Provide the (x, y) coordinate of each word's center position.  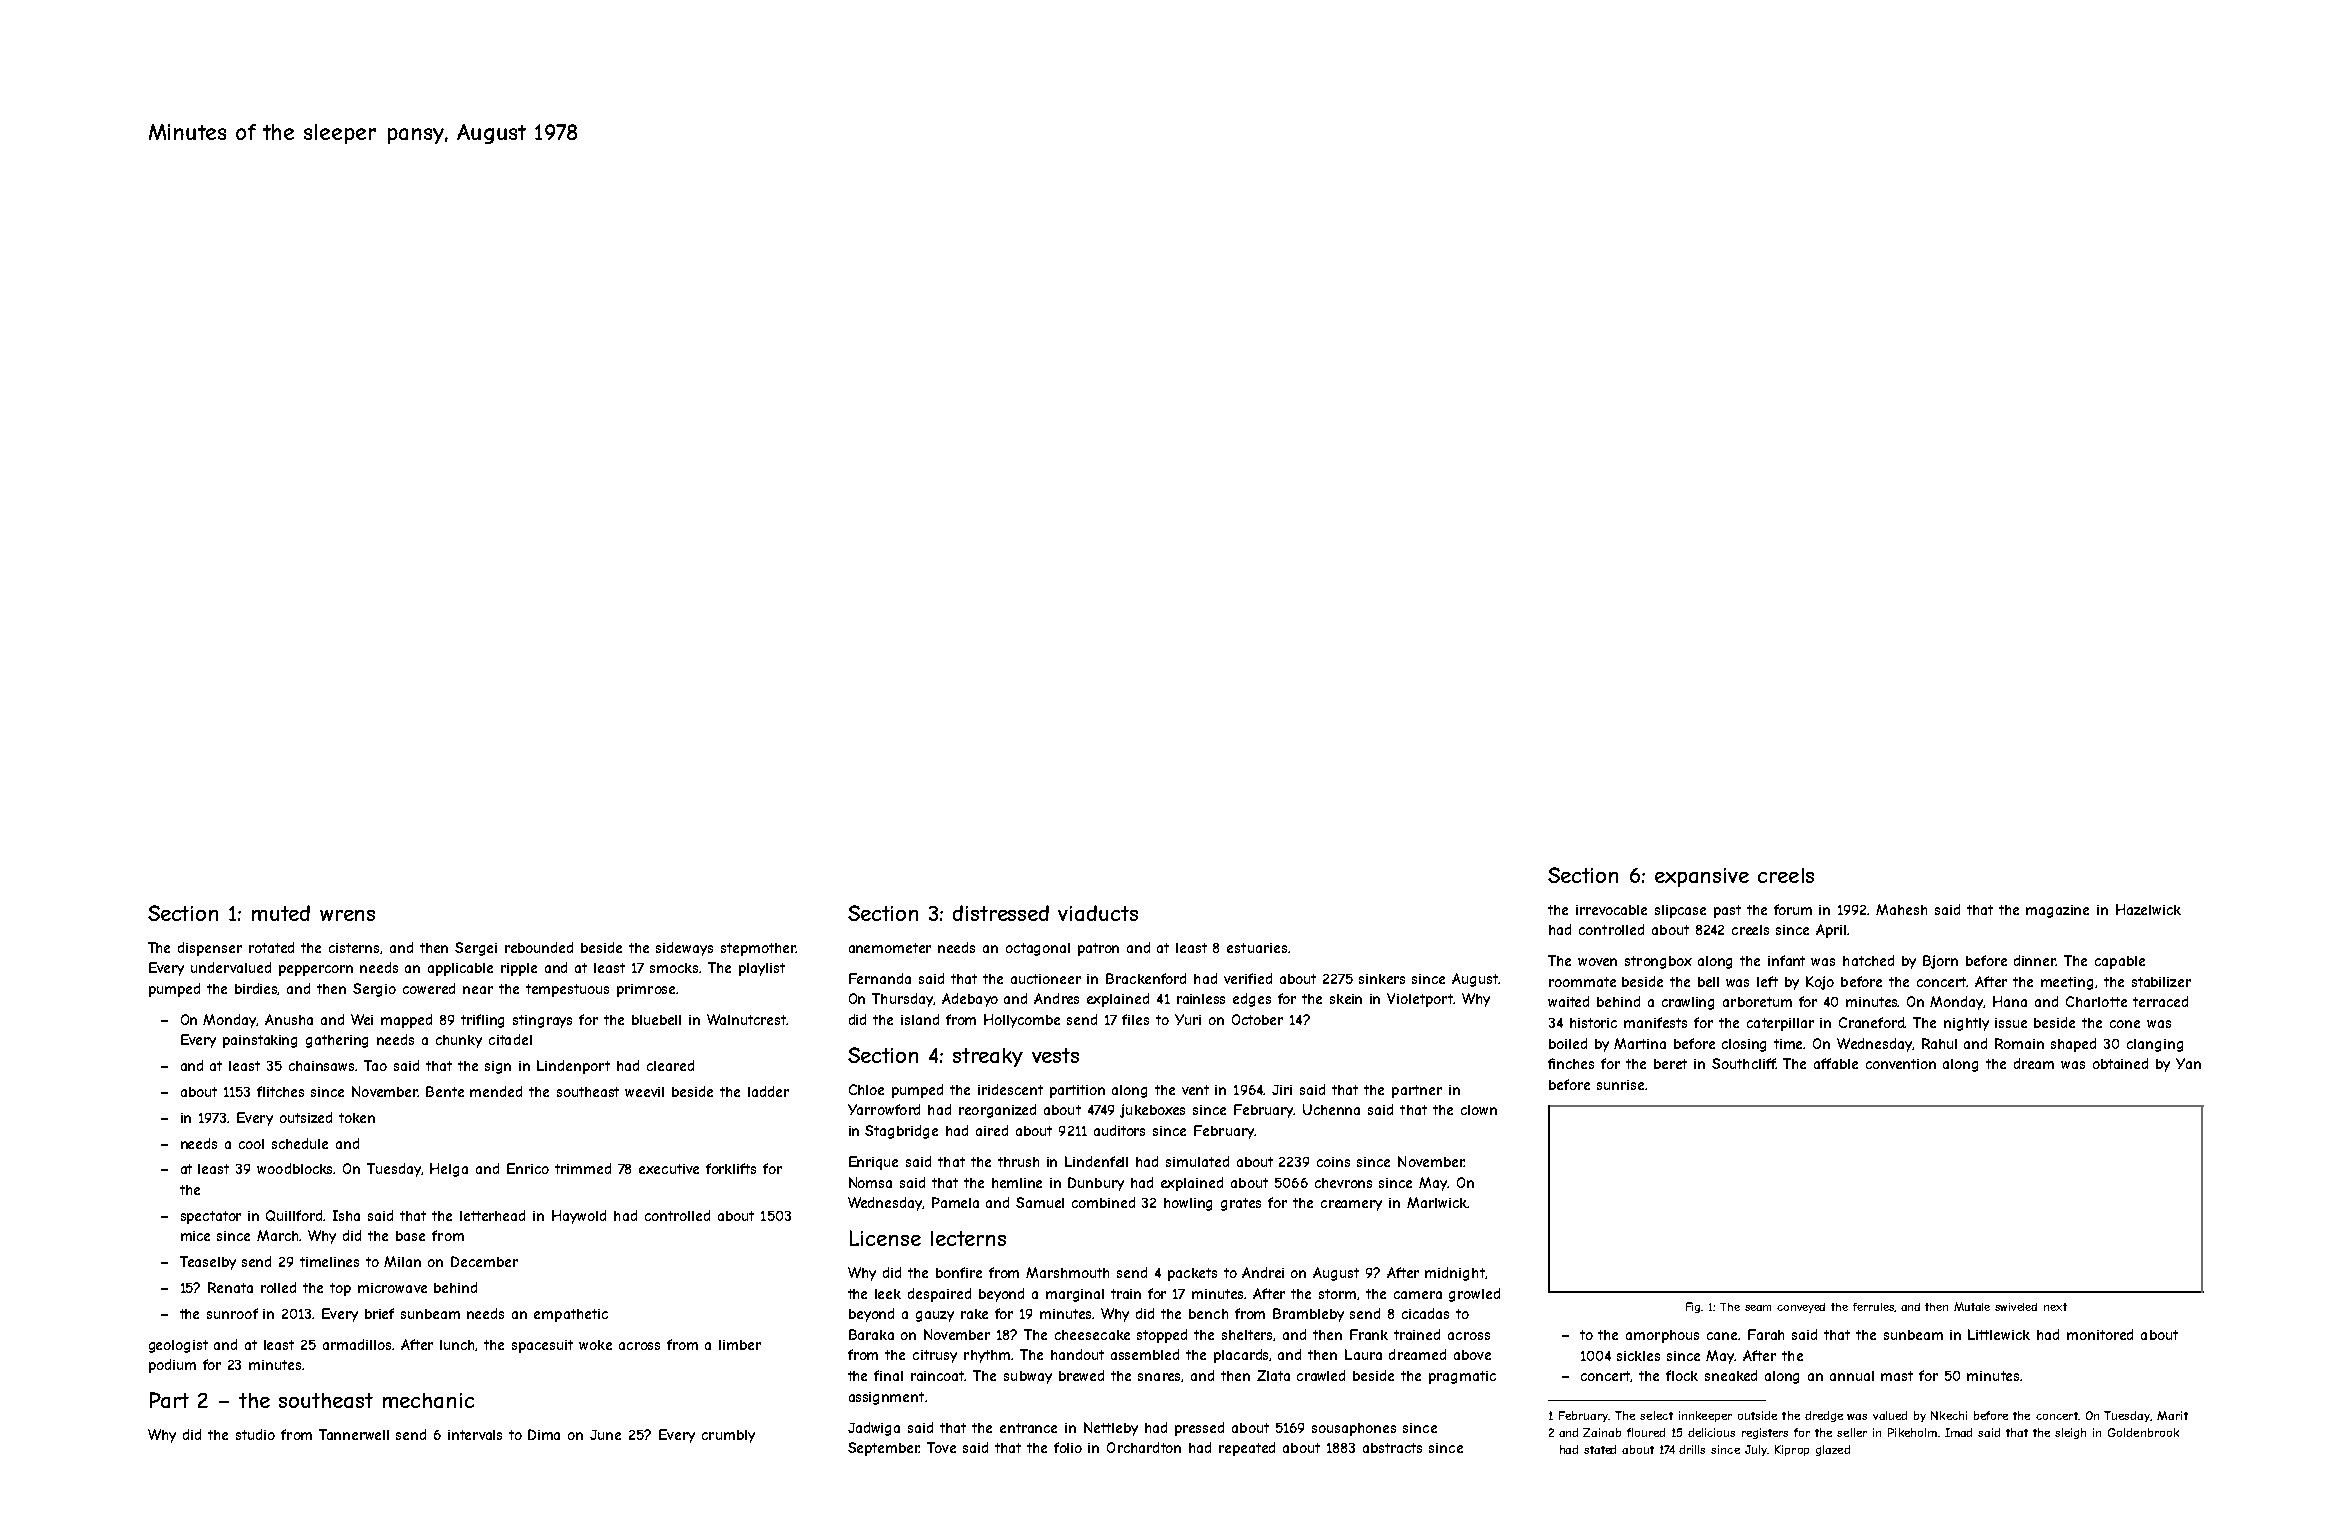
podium (172, 1366)
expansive (1702, 877)
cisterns (355, 948)
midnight (1455, 1274)
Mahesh (1901, 909)
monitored (2100, 1334)
